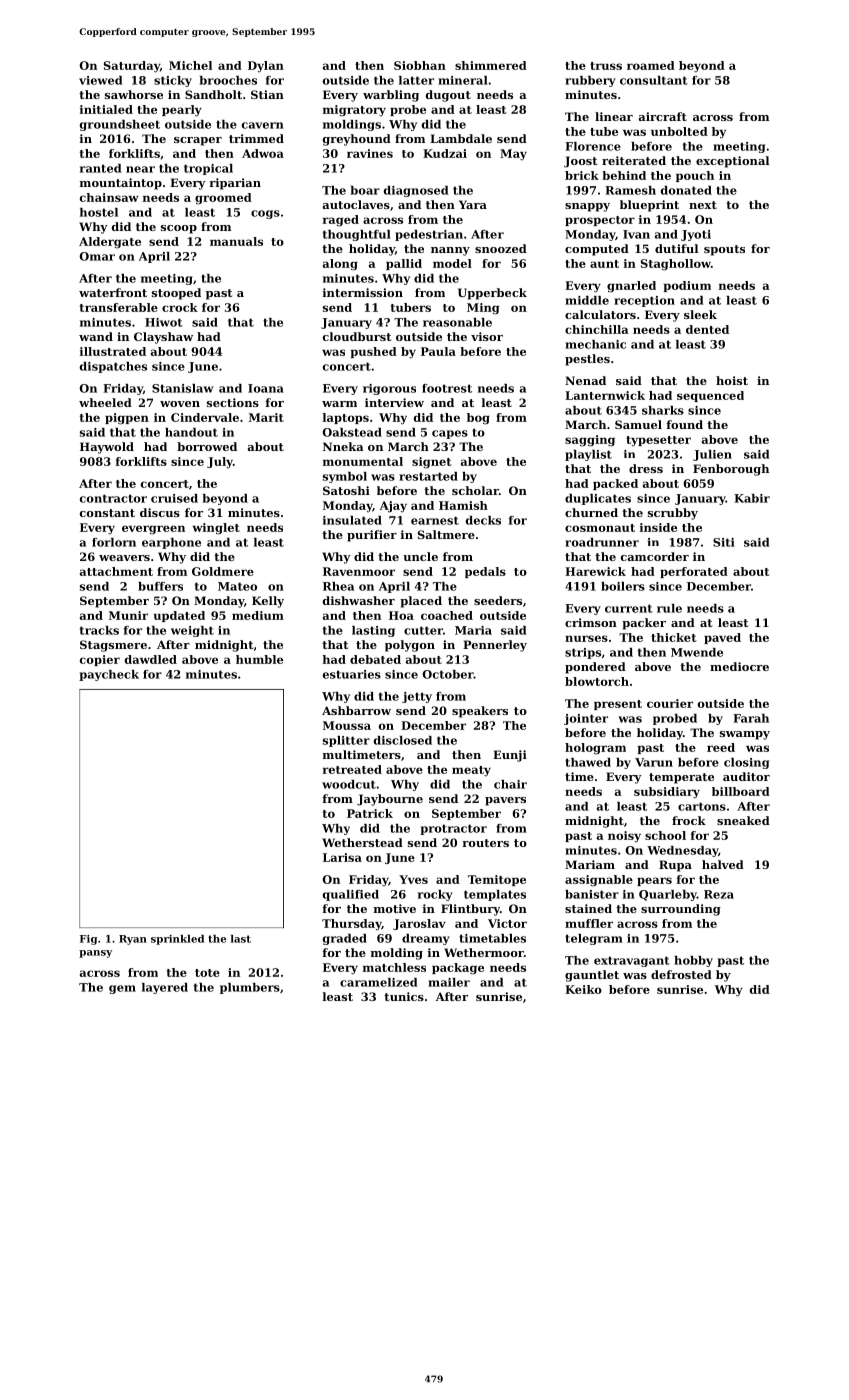 The height and width of the screenshot is (1400, 849). I want to click on rule, so click(669, 608).
